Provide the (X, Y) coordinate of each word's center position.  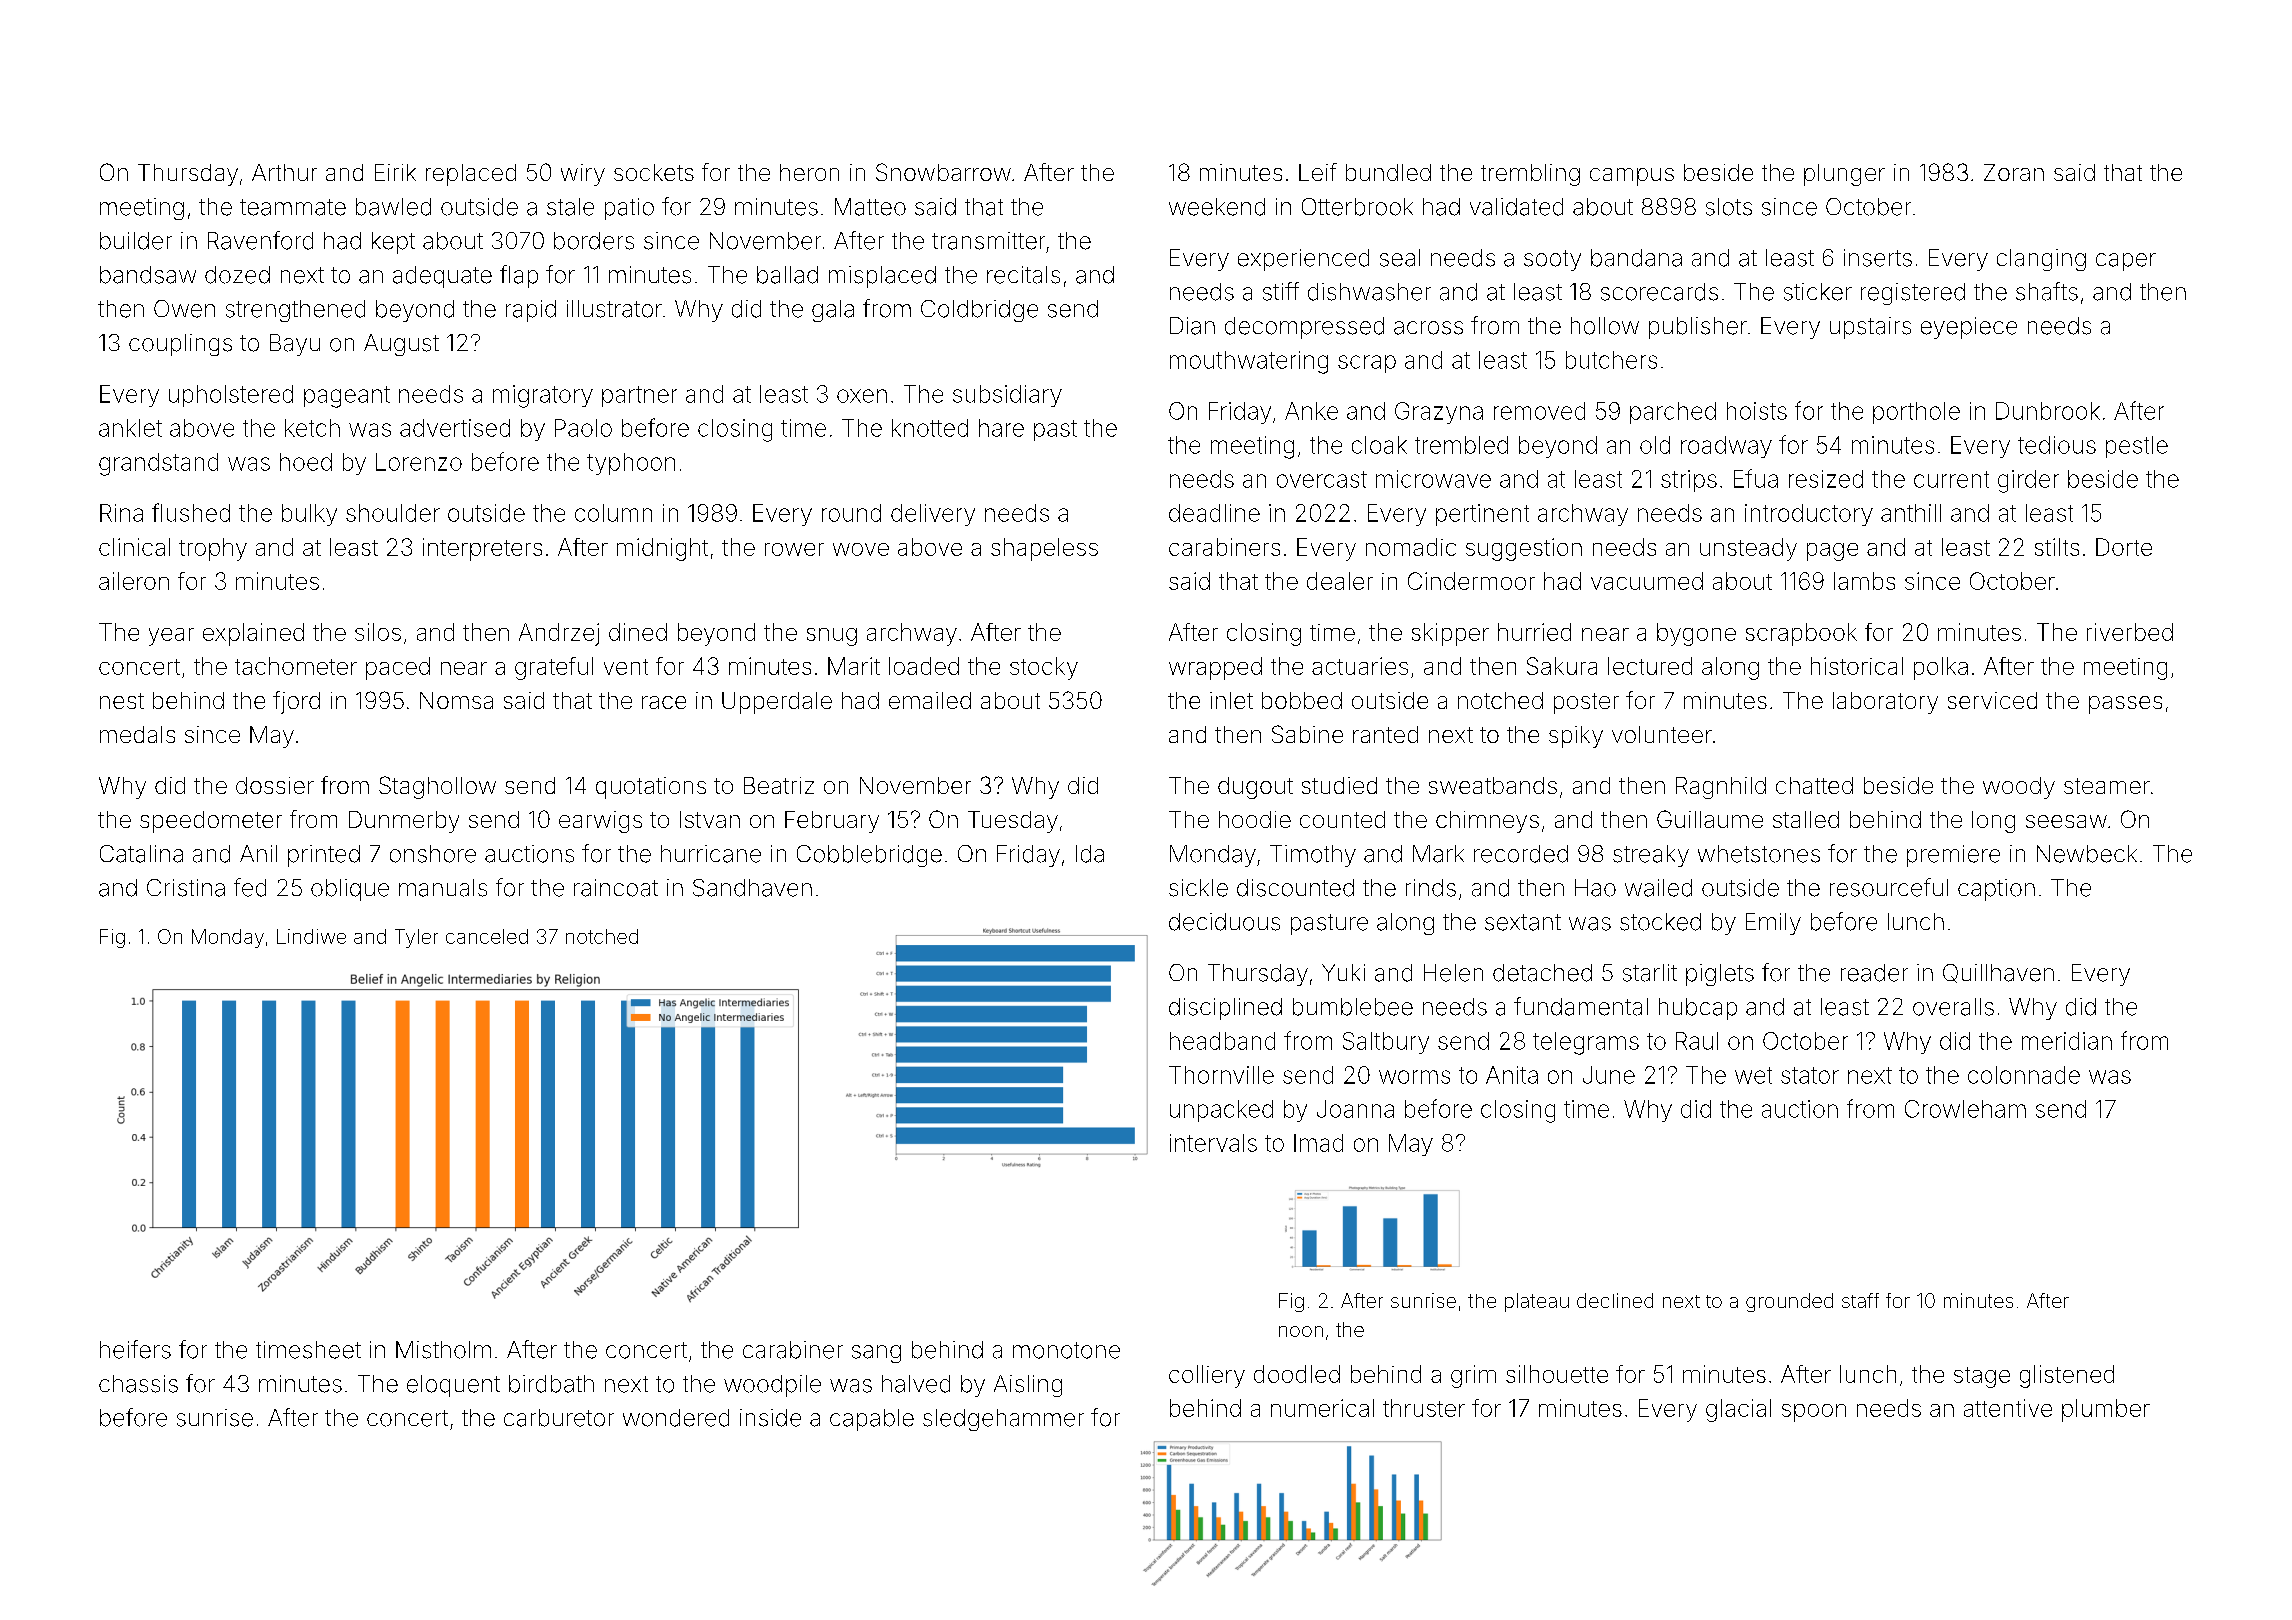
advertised (455, 428)
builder (136, 241)
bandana (1636, 258)
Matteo (870, 207)
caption (1996, 890)
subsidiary (1007, 396)
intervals (1213, 1143)
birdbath (551, 1384)
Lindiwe (311, 936)
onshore (433, 854)
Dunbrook (2048, 411)
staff (1860, 1300)
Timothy (1313, 856)
